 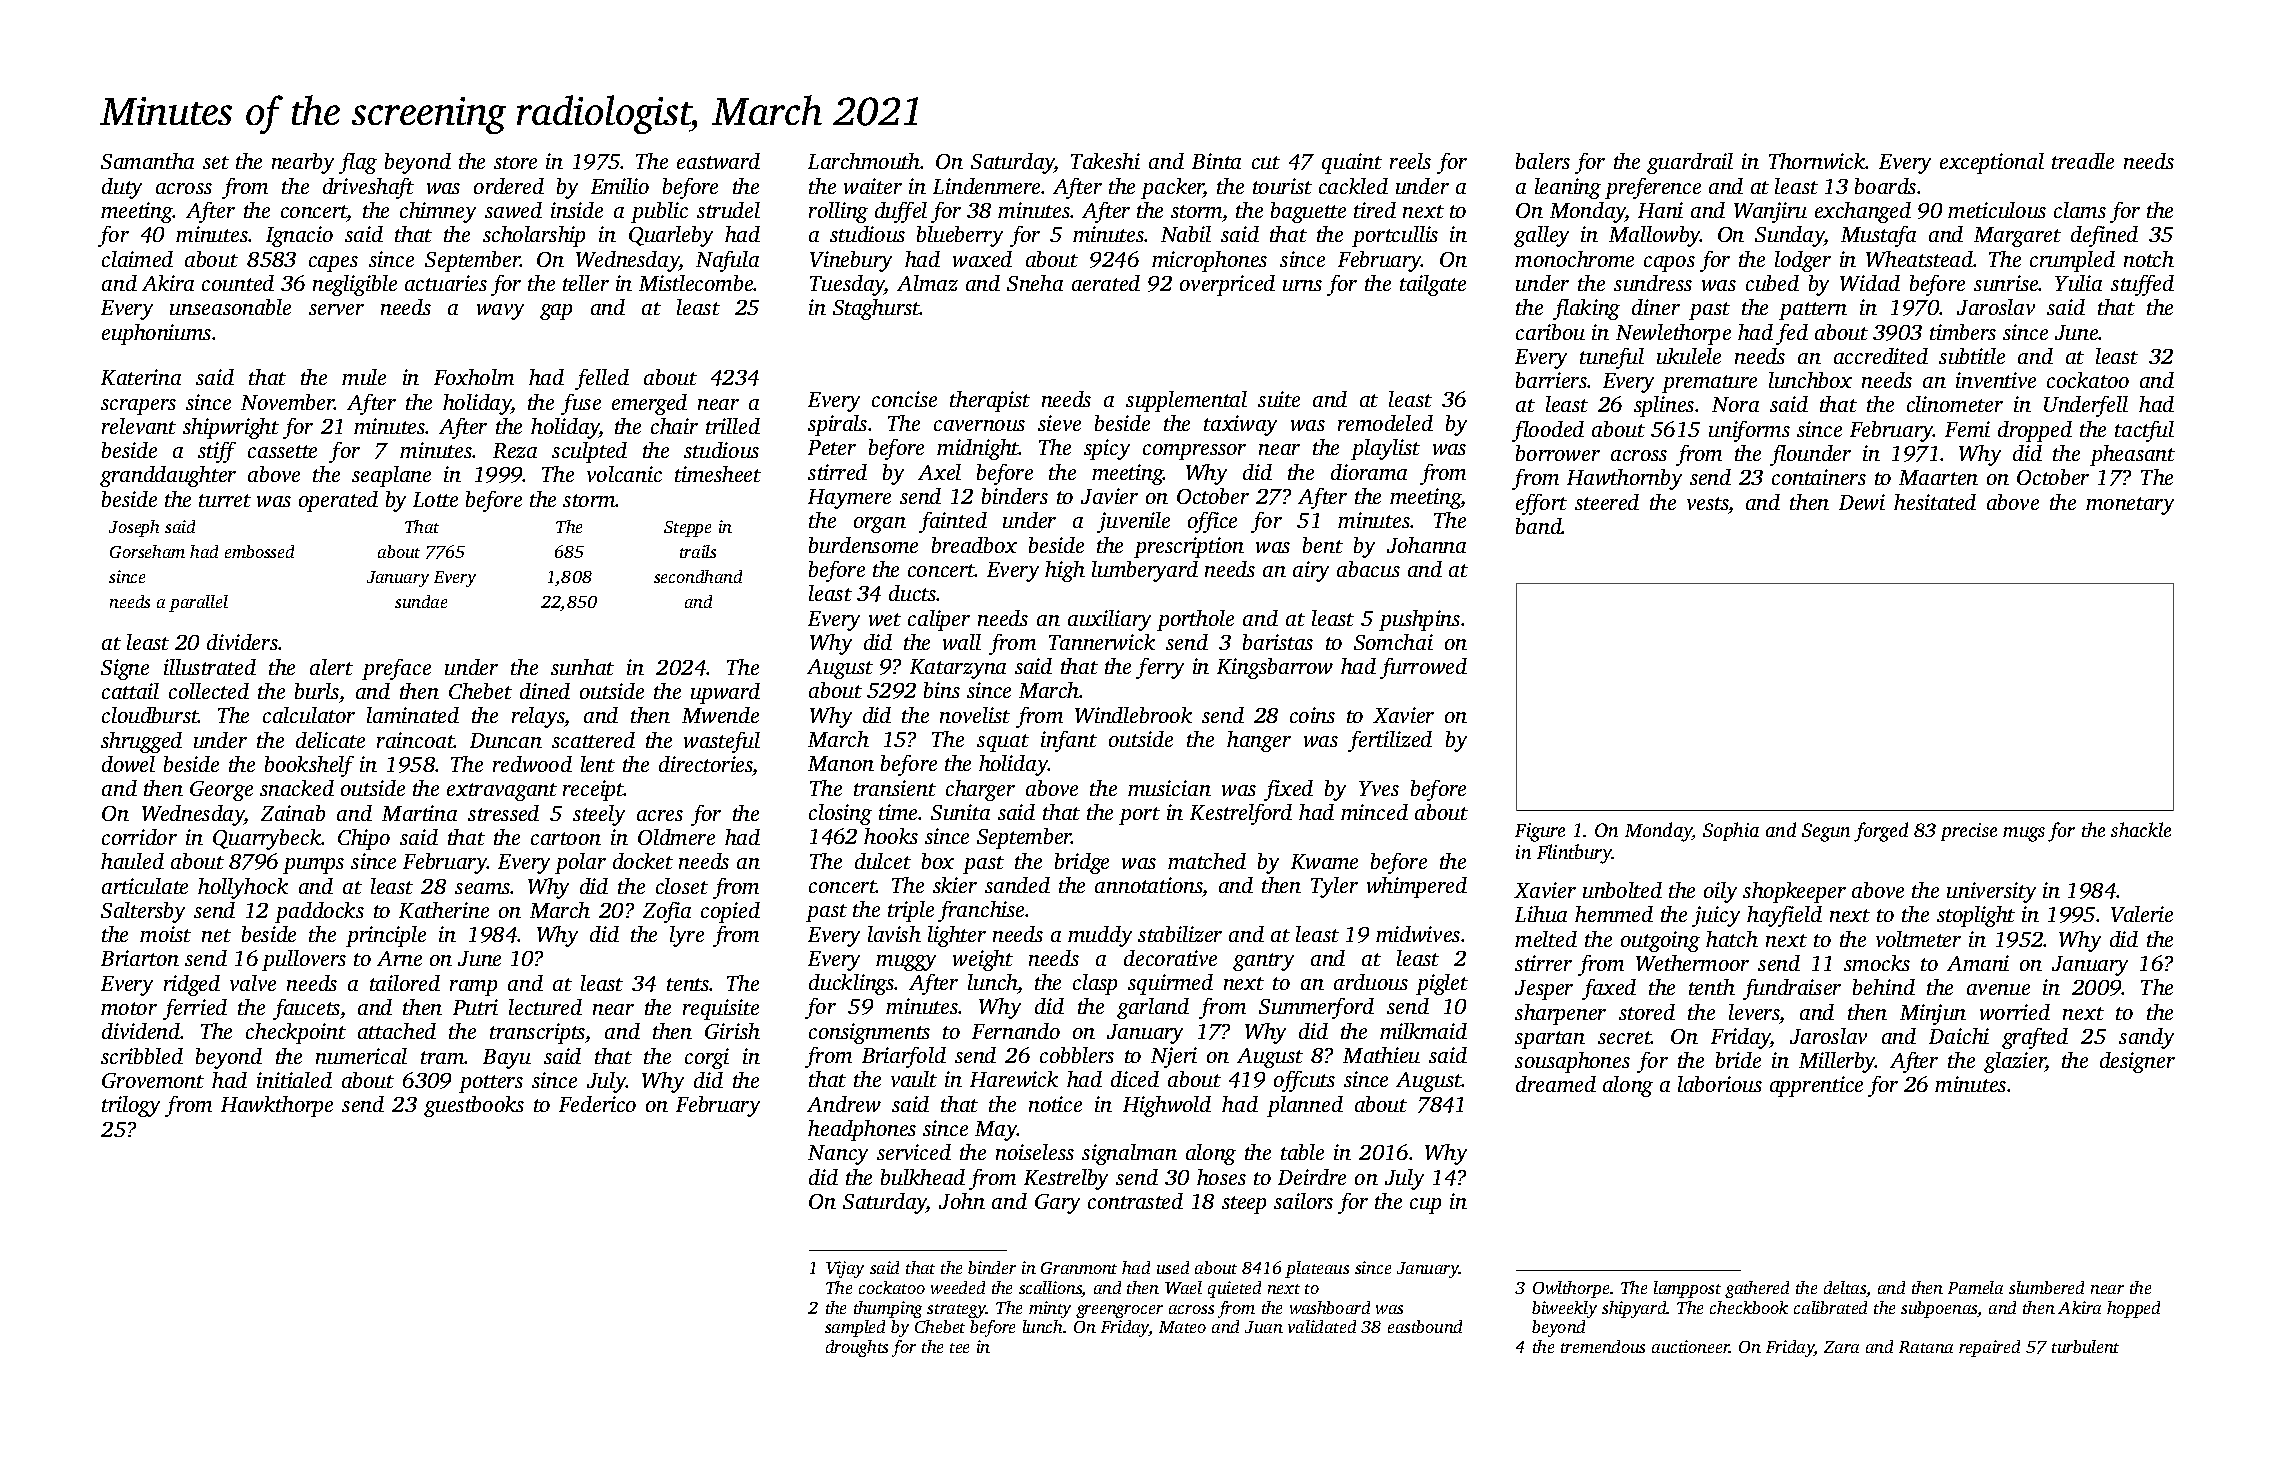 What do you see at coordinates (1731, 831) in the screenshot?
I see `Sophia` at bounding box center [1731, 831].
